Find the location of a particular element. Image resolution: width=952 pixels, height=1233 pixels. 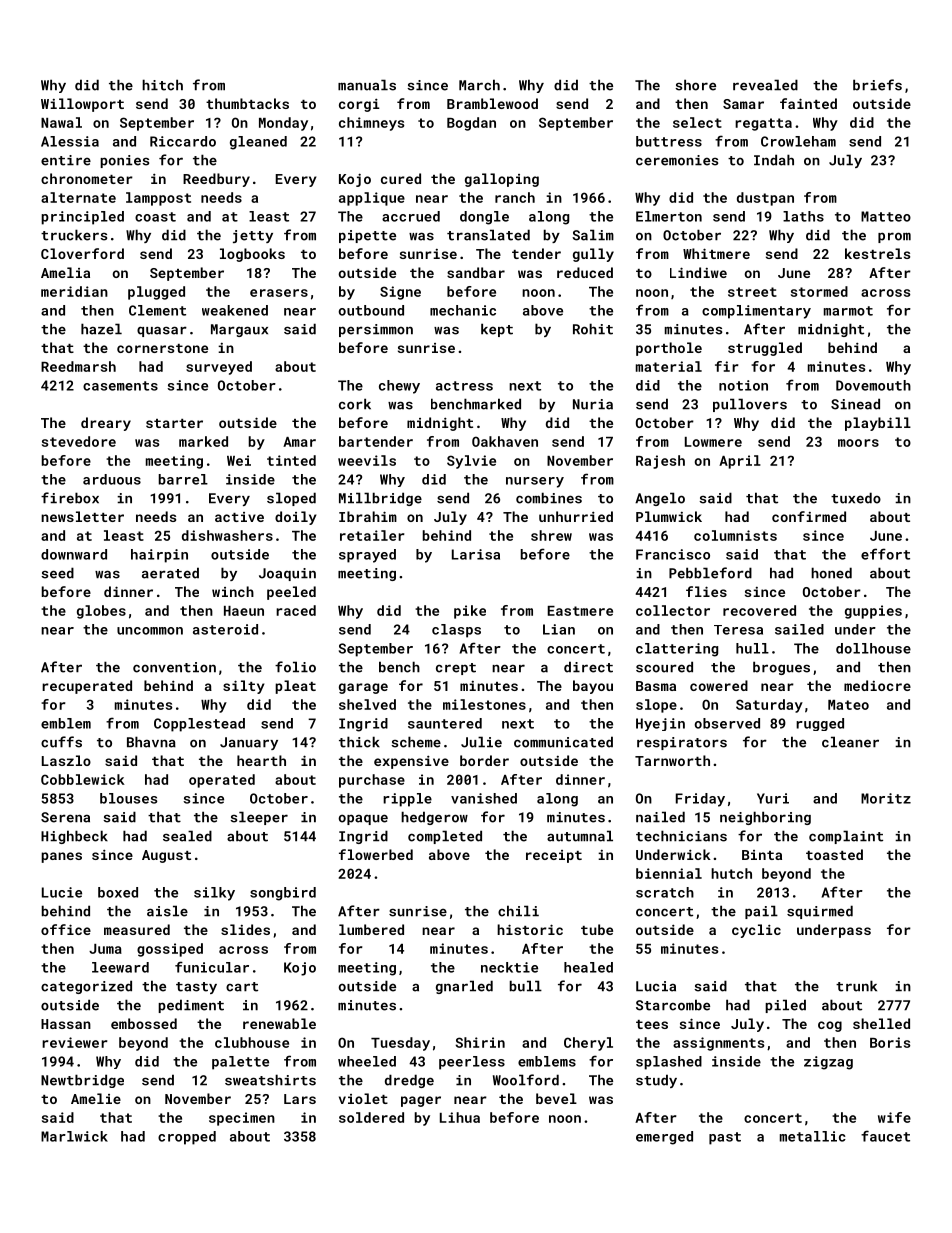

communicated is located at coordinates (563, 742).
